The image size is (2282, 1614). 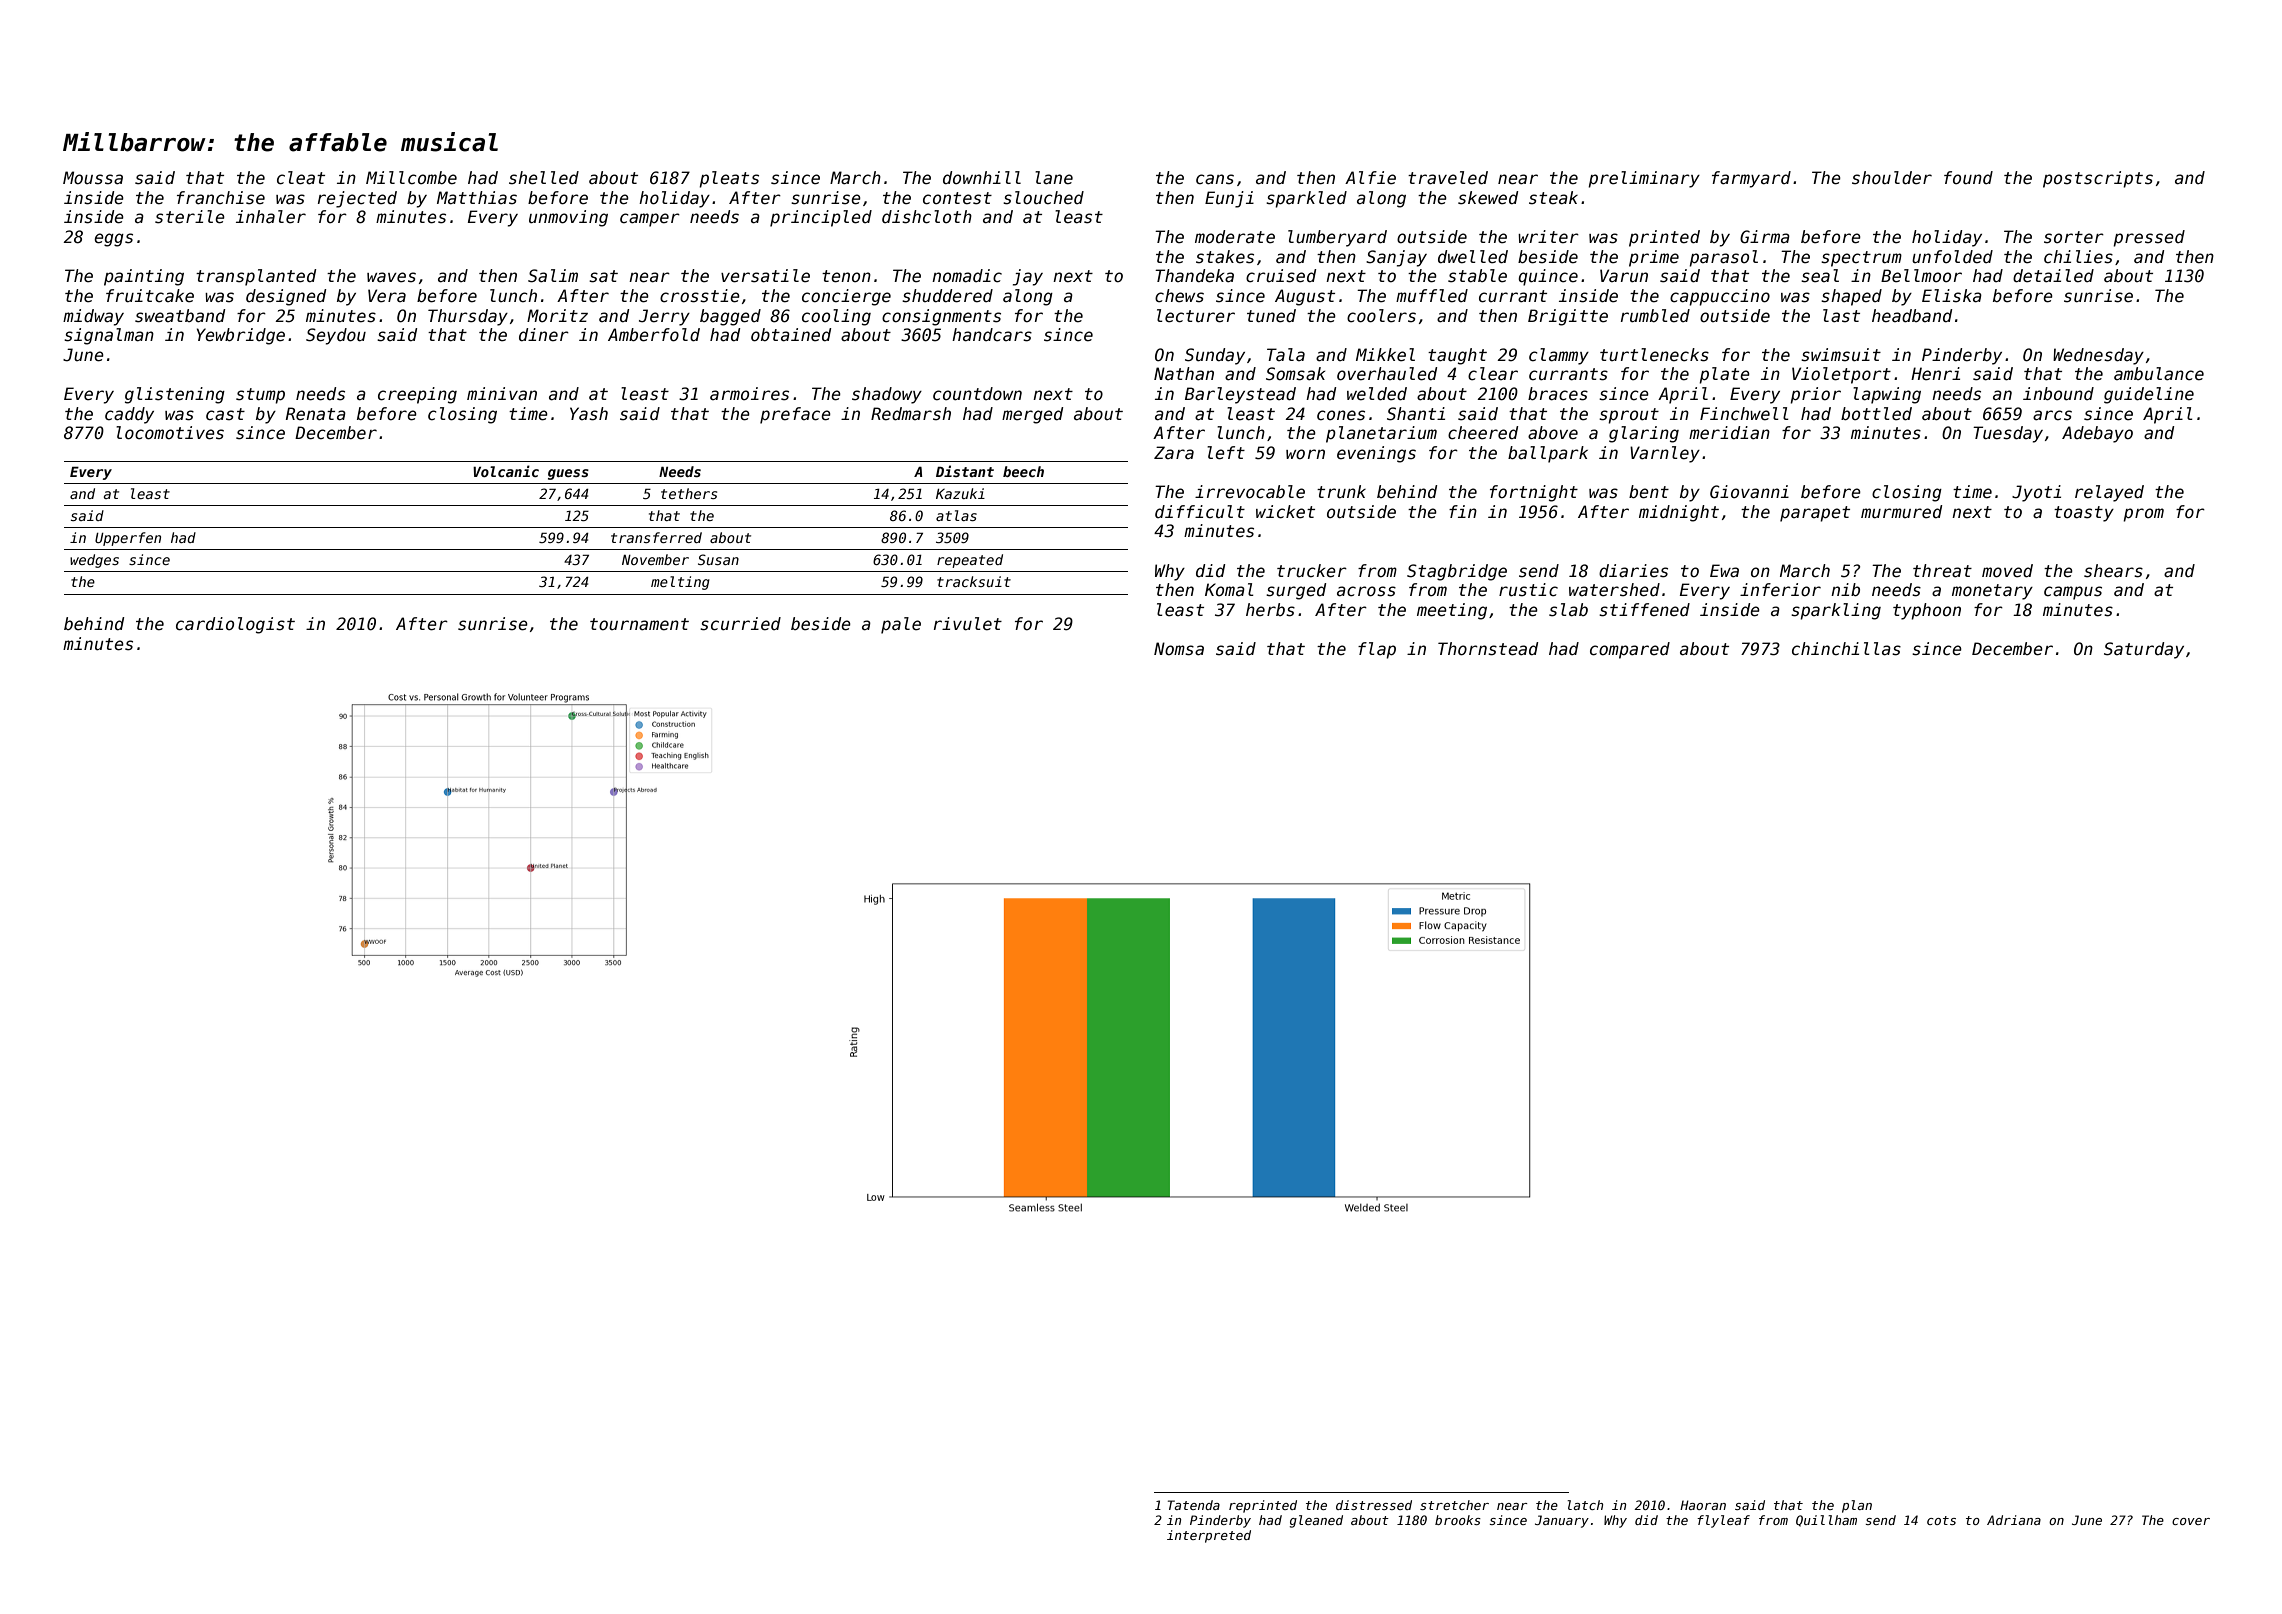 What do you see at coordinates (1194, 1505) in the screenshot?
I see `Tatenda` at bounding box center [1194, 1505].
